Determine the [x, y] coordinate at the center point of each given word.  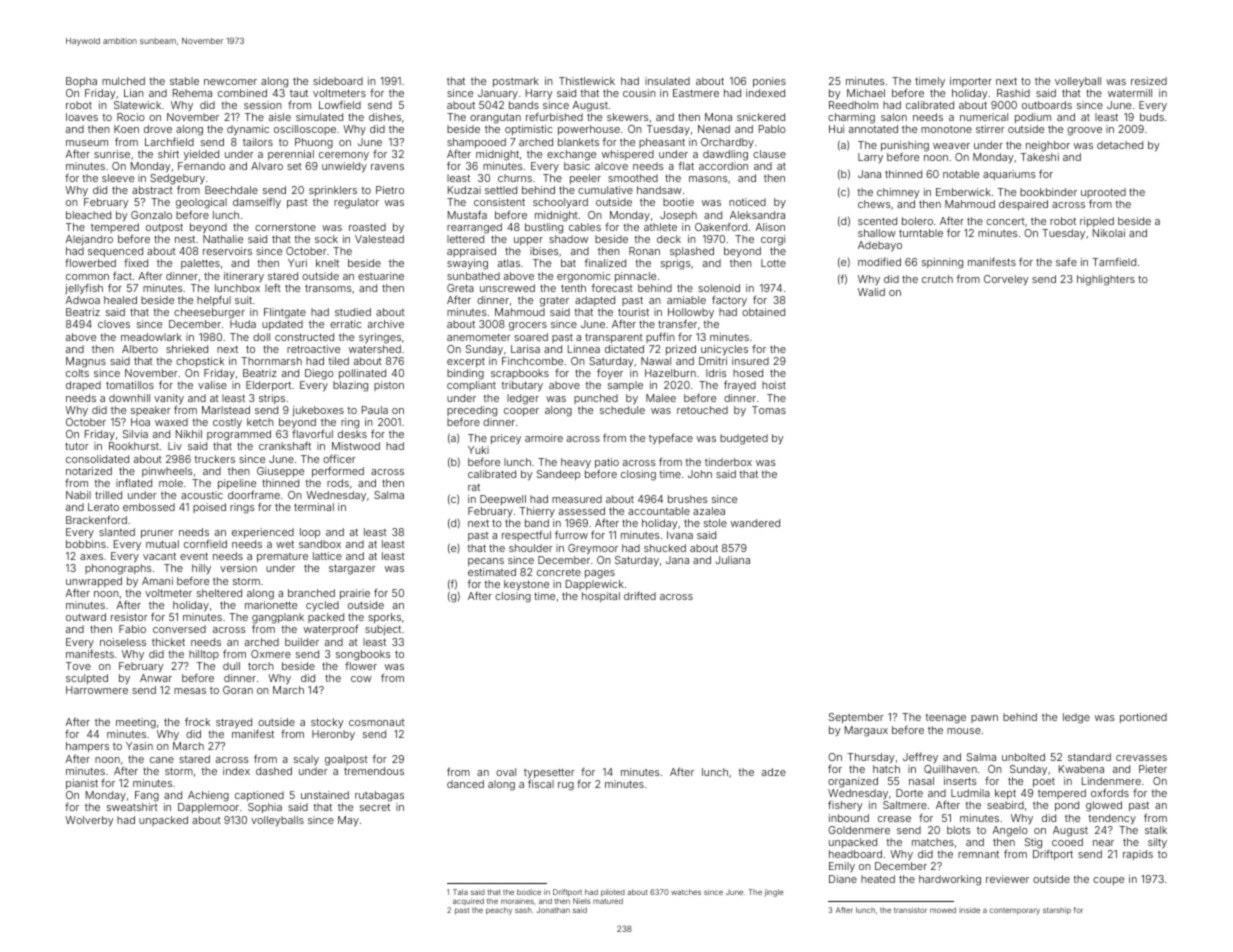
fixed [136, 263]
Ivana [680, 535]
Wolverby [89, 821]
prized [681, 350]
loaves [82, 117]
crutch [937, 279]
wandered [755, 523]
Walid [871, 292]
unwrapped [94, 582]
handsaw [659, 190]
